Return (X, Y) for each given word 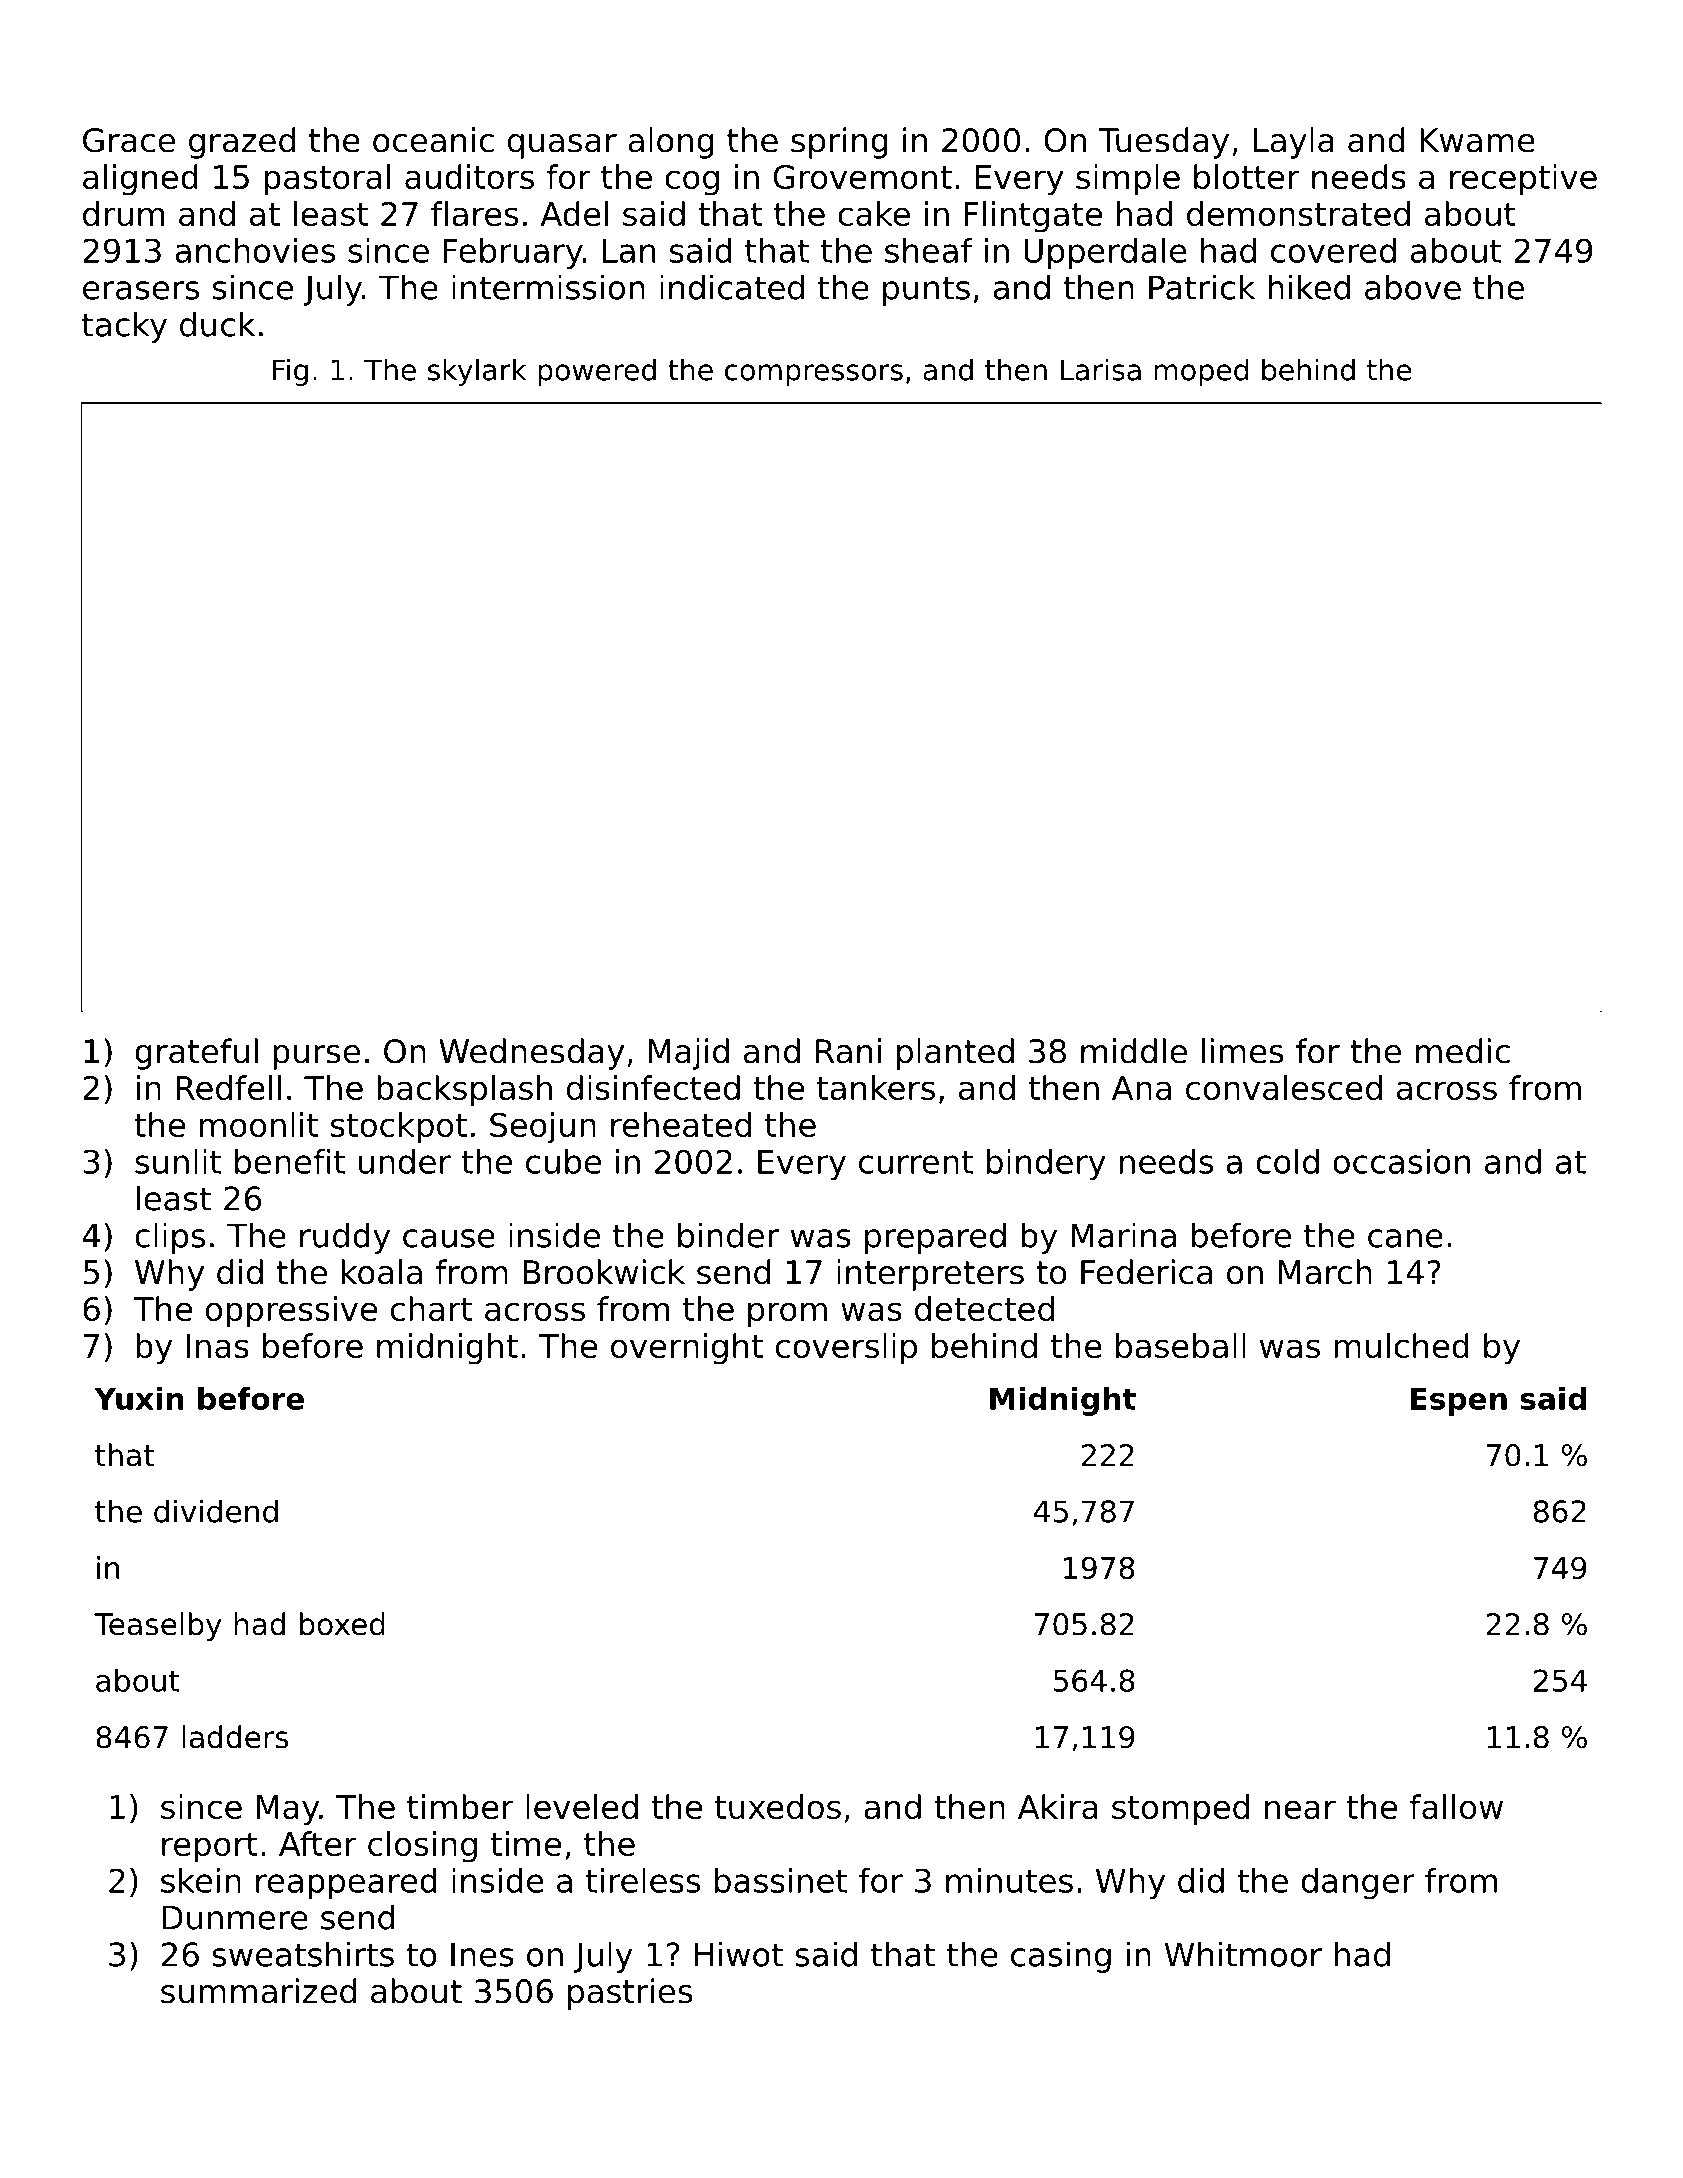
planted (955, 1054)
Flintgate (1033, 217)
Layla (1294, 143)
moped (1201, 372)
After (318, 1843)
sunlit (178, 1161)
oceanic (433, 140)
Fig (290, 372)
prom (787, 1315)
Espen (1459, 1402)
